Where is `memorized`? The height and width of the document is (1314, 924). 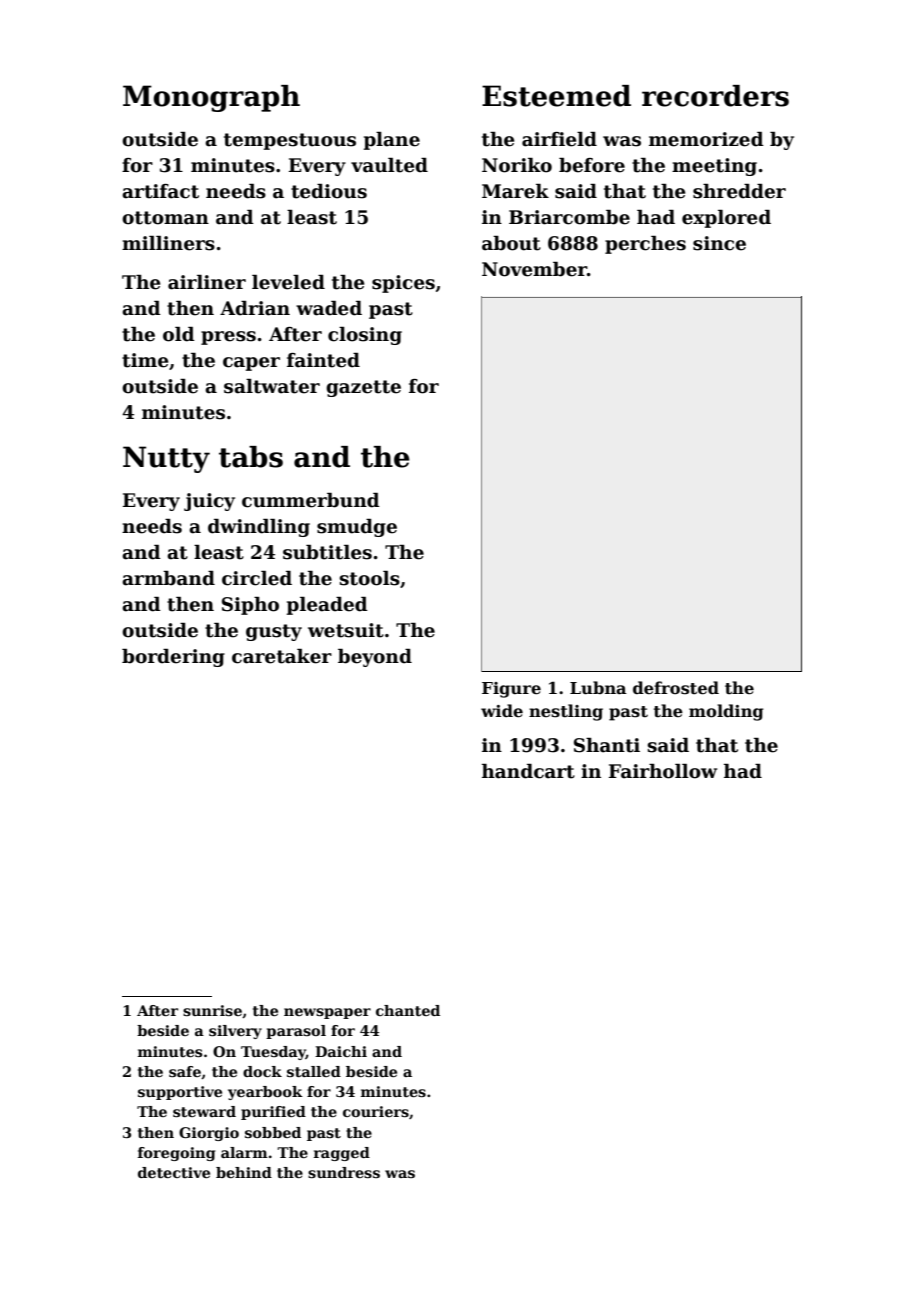
memorized is located at coordinates (706, 139).
